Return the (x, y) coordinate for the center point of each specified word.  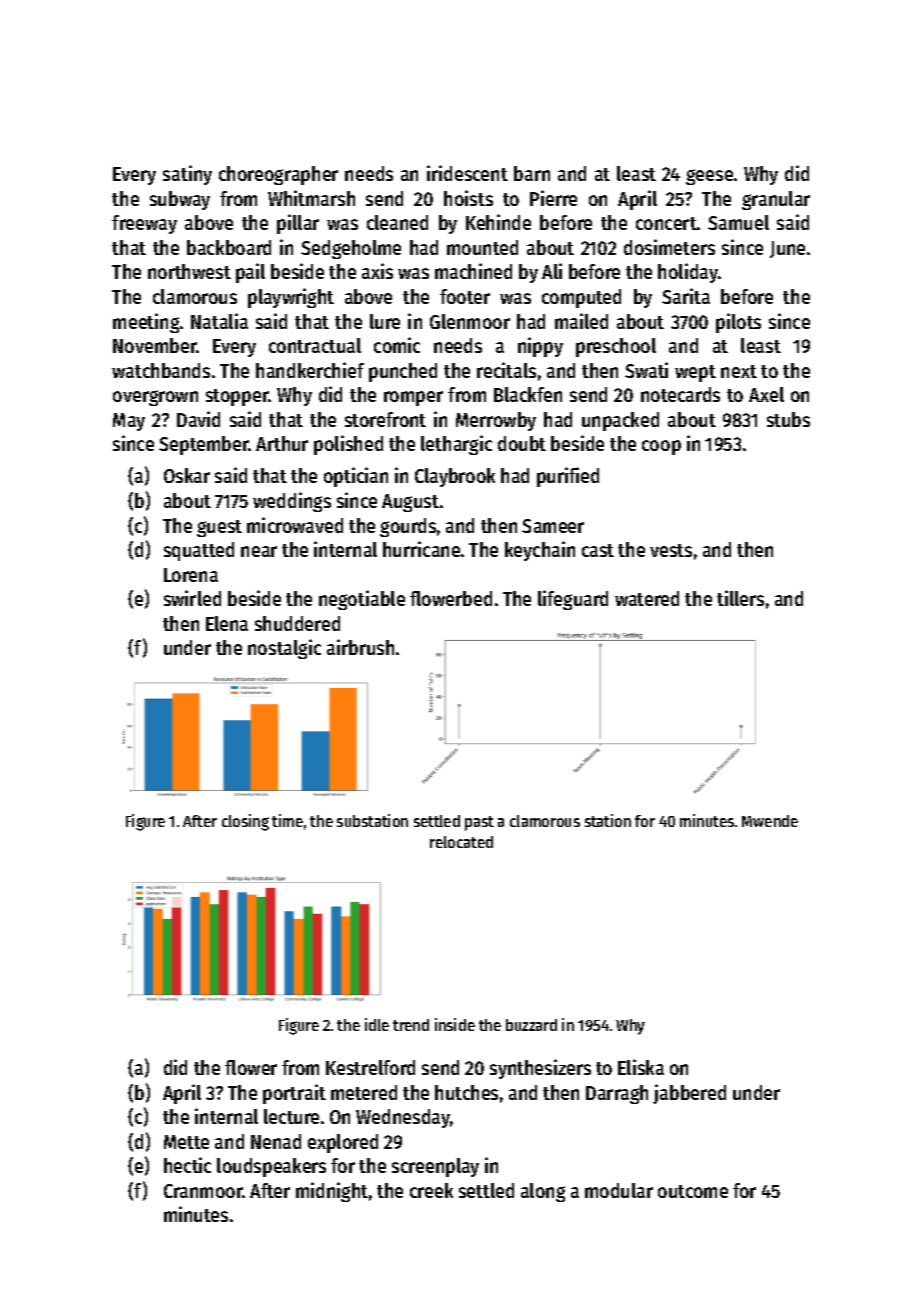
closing (245, 822)
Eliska (641, 1067)
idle (377, 1024)
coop (661, 447)
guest (219, 528)
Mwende (770, 821)
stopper (237, 397)
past (479, 823)
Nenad (276, 1141)
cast (598, 550)
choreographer (278, 175)
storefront (385, 419)
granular (776, 200)
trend (411, 1025)
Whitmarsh (311, 198)
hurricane (421, 549)
